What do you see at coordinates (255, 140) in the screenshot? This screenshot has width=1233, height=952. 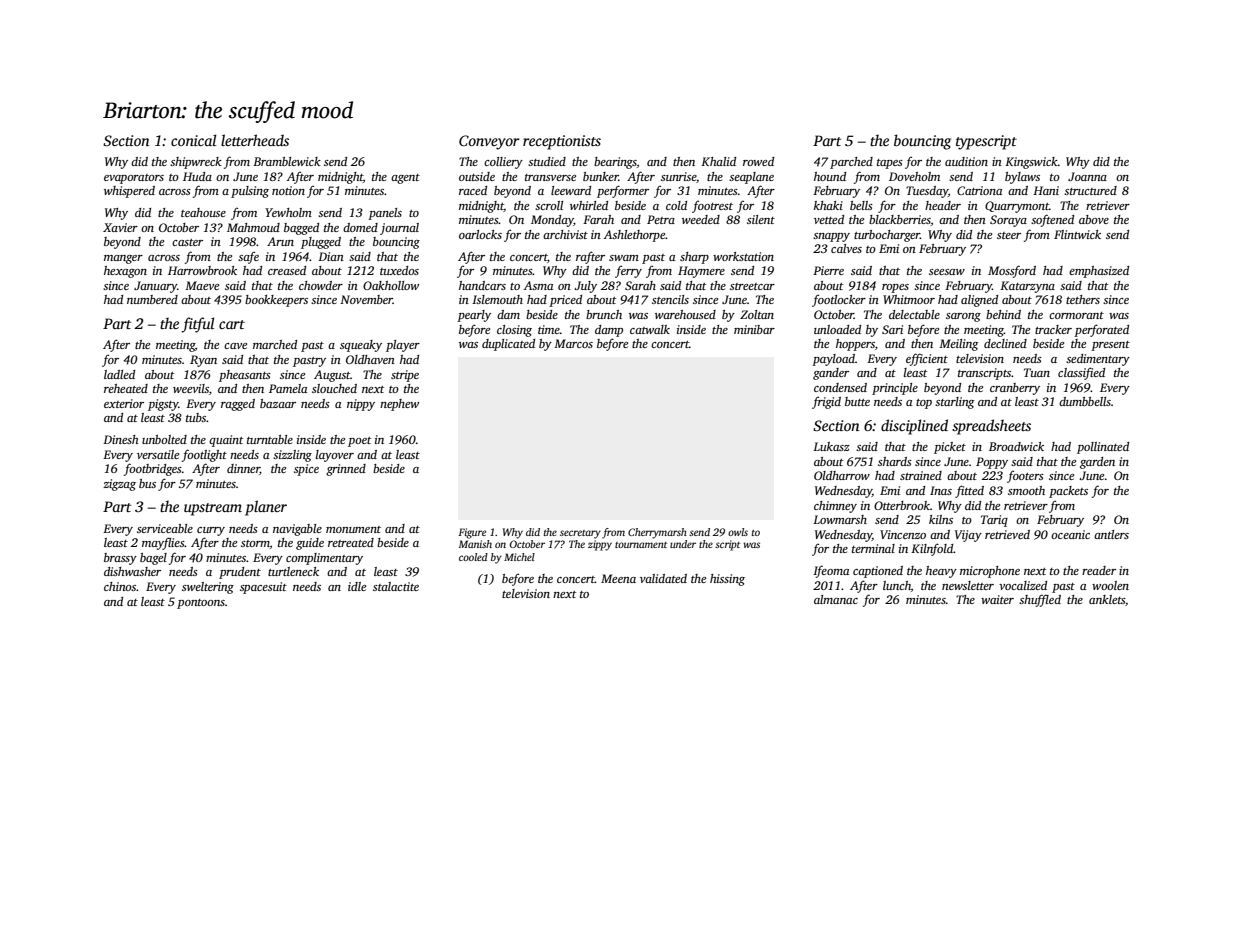 I see `letterheads` at bounding box center [255, 140].
